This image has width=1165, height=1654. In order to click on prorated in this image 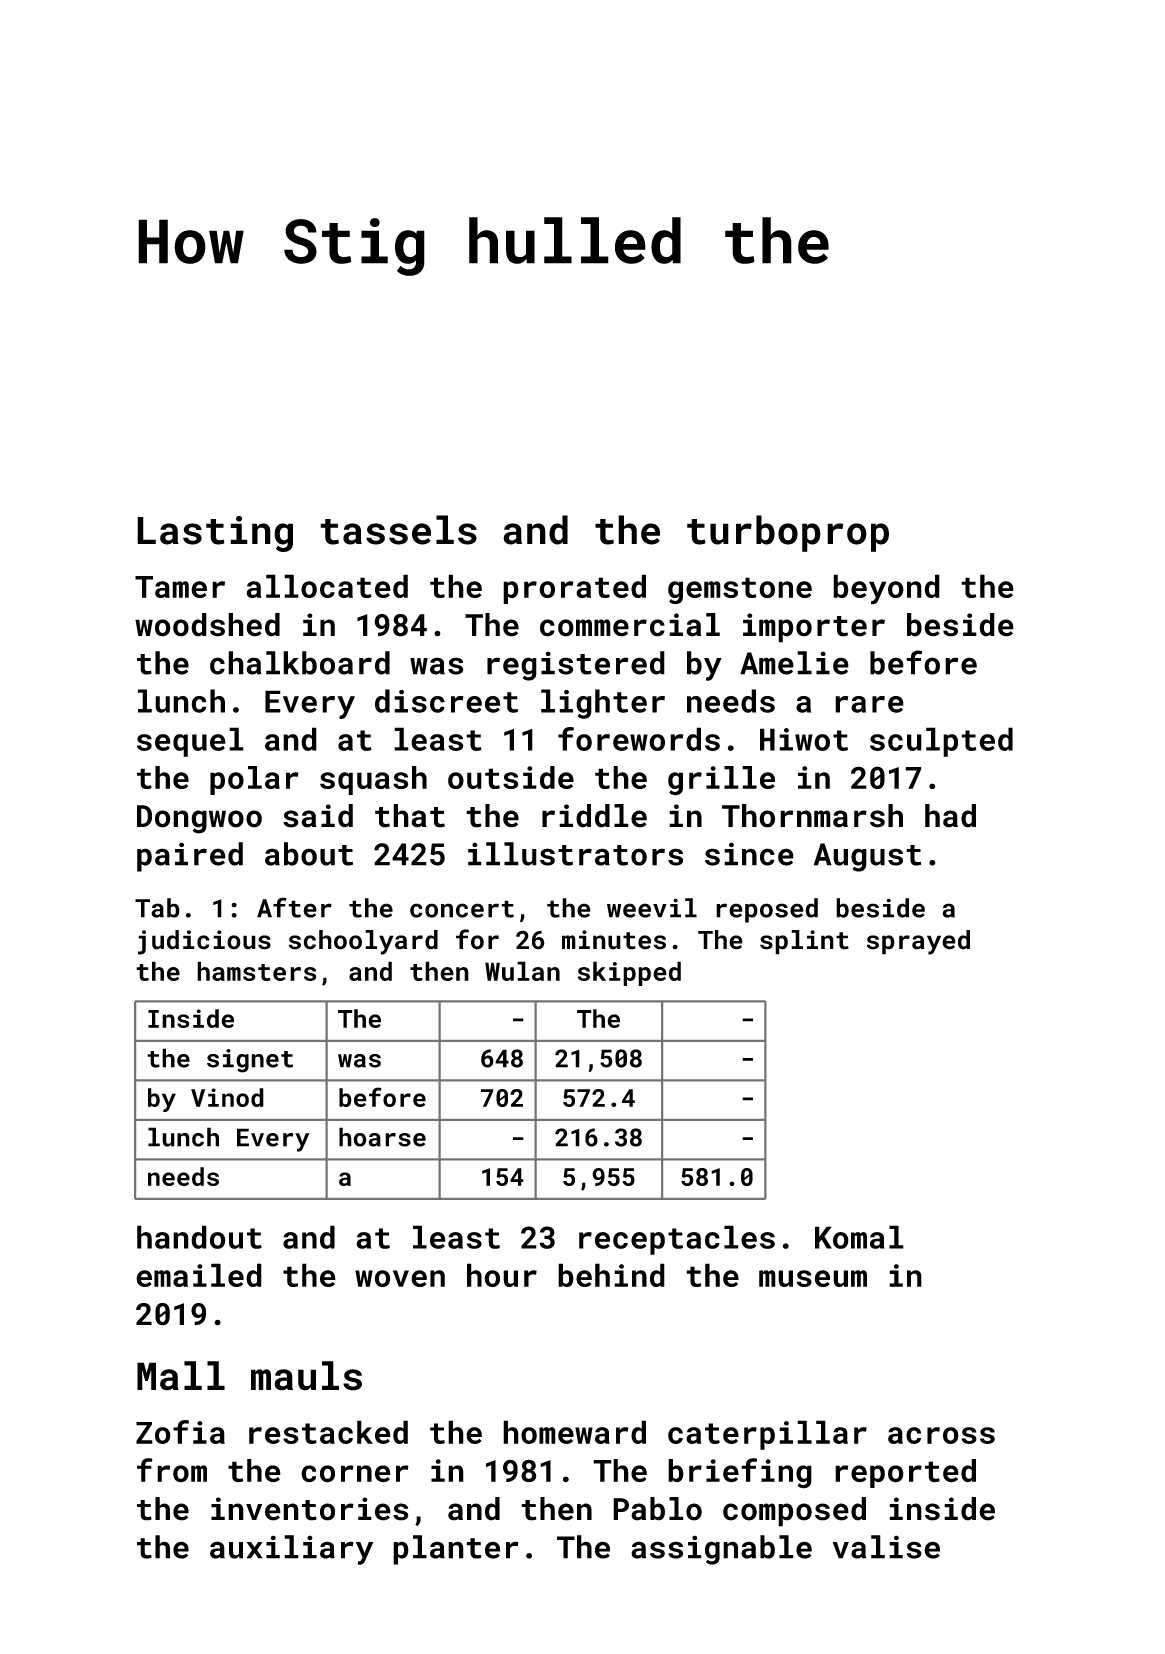, I will do `click(574, 589)`.
